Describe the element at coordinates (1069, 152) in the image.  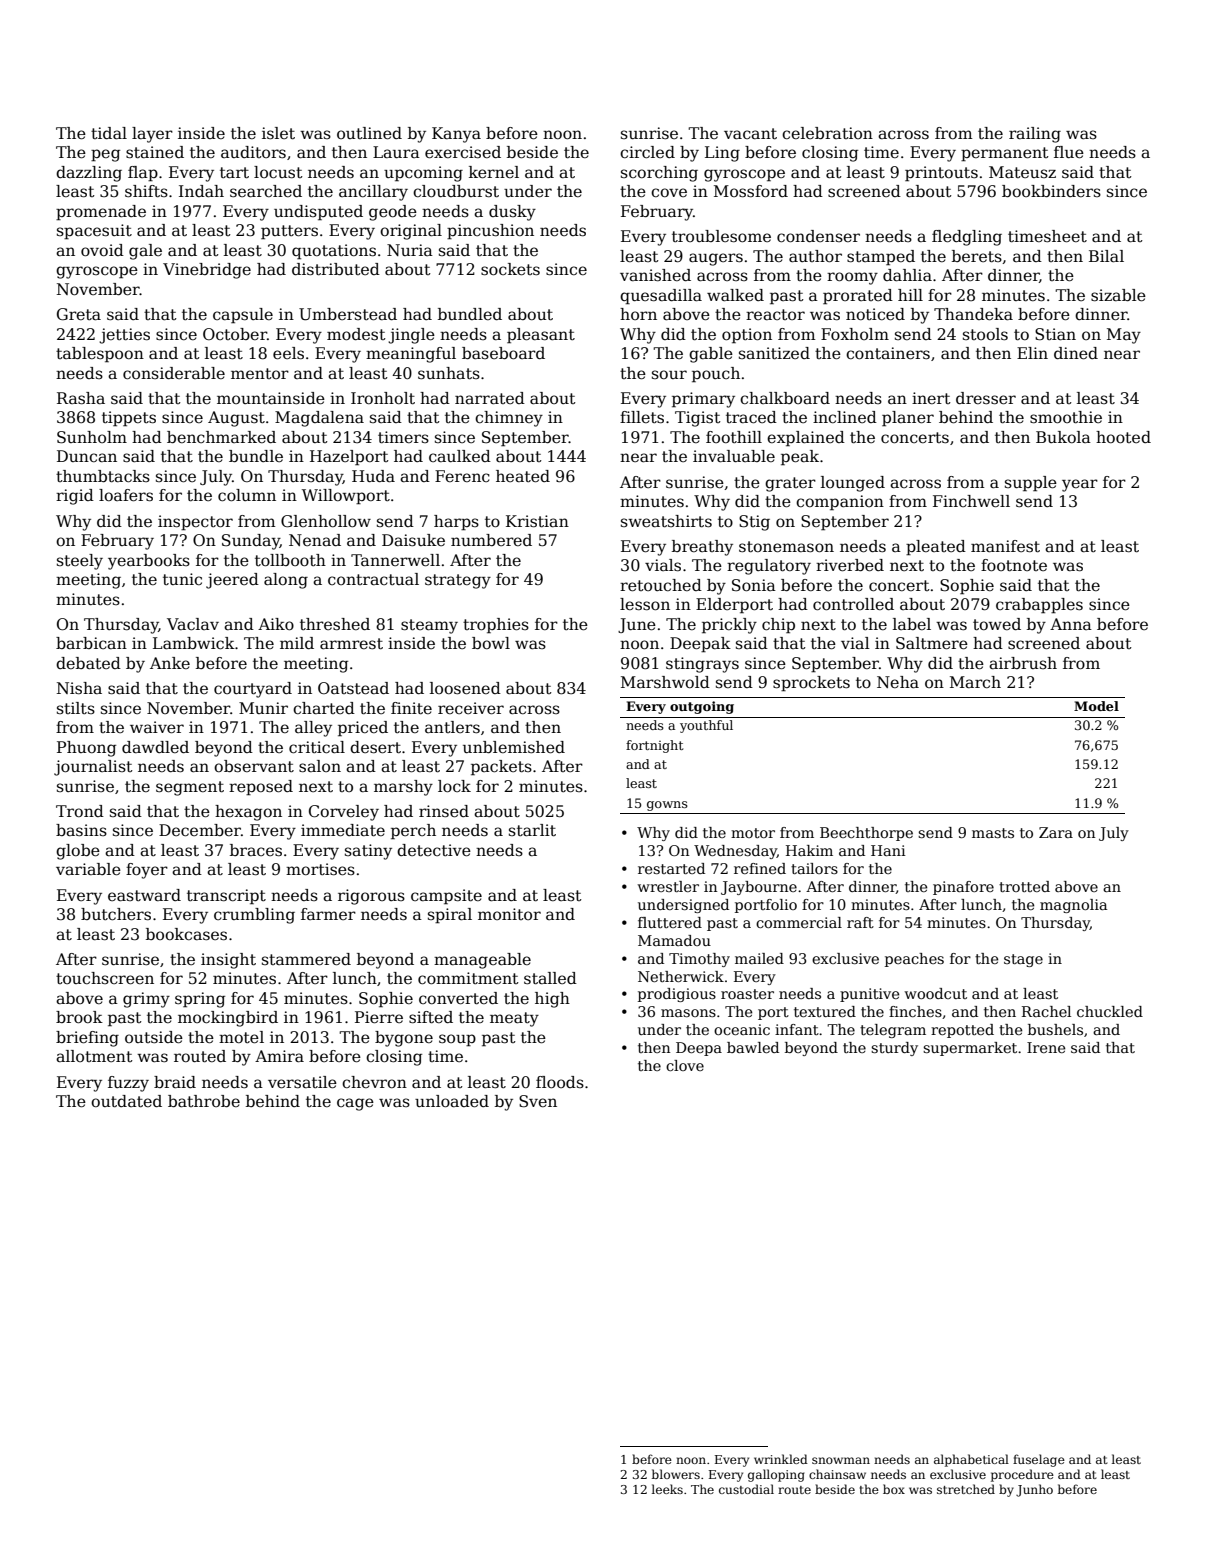
I see `flue` at that location.
